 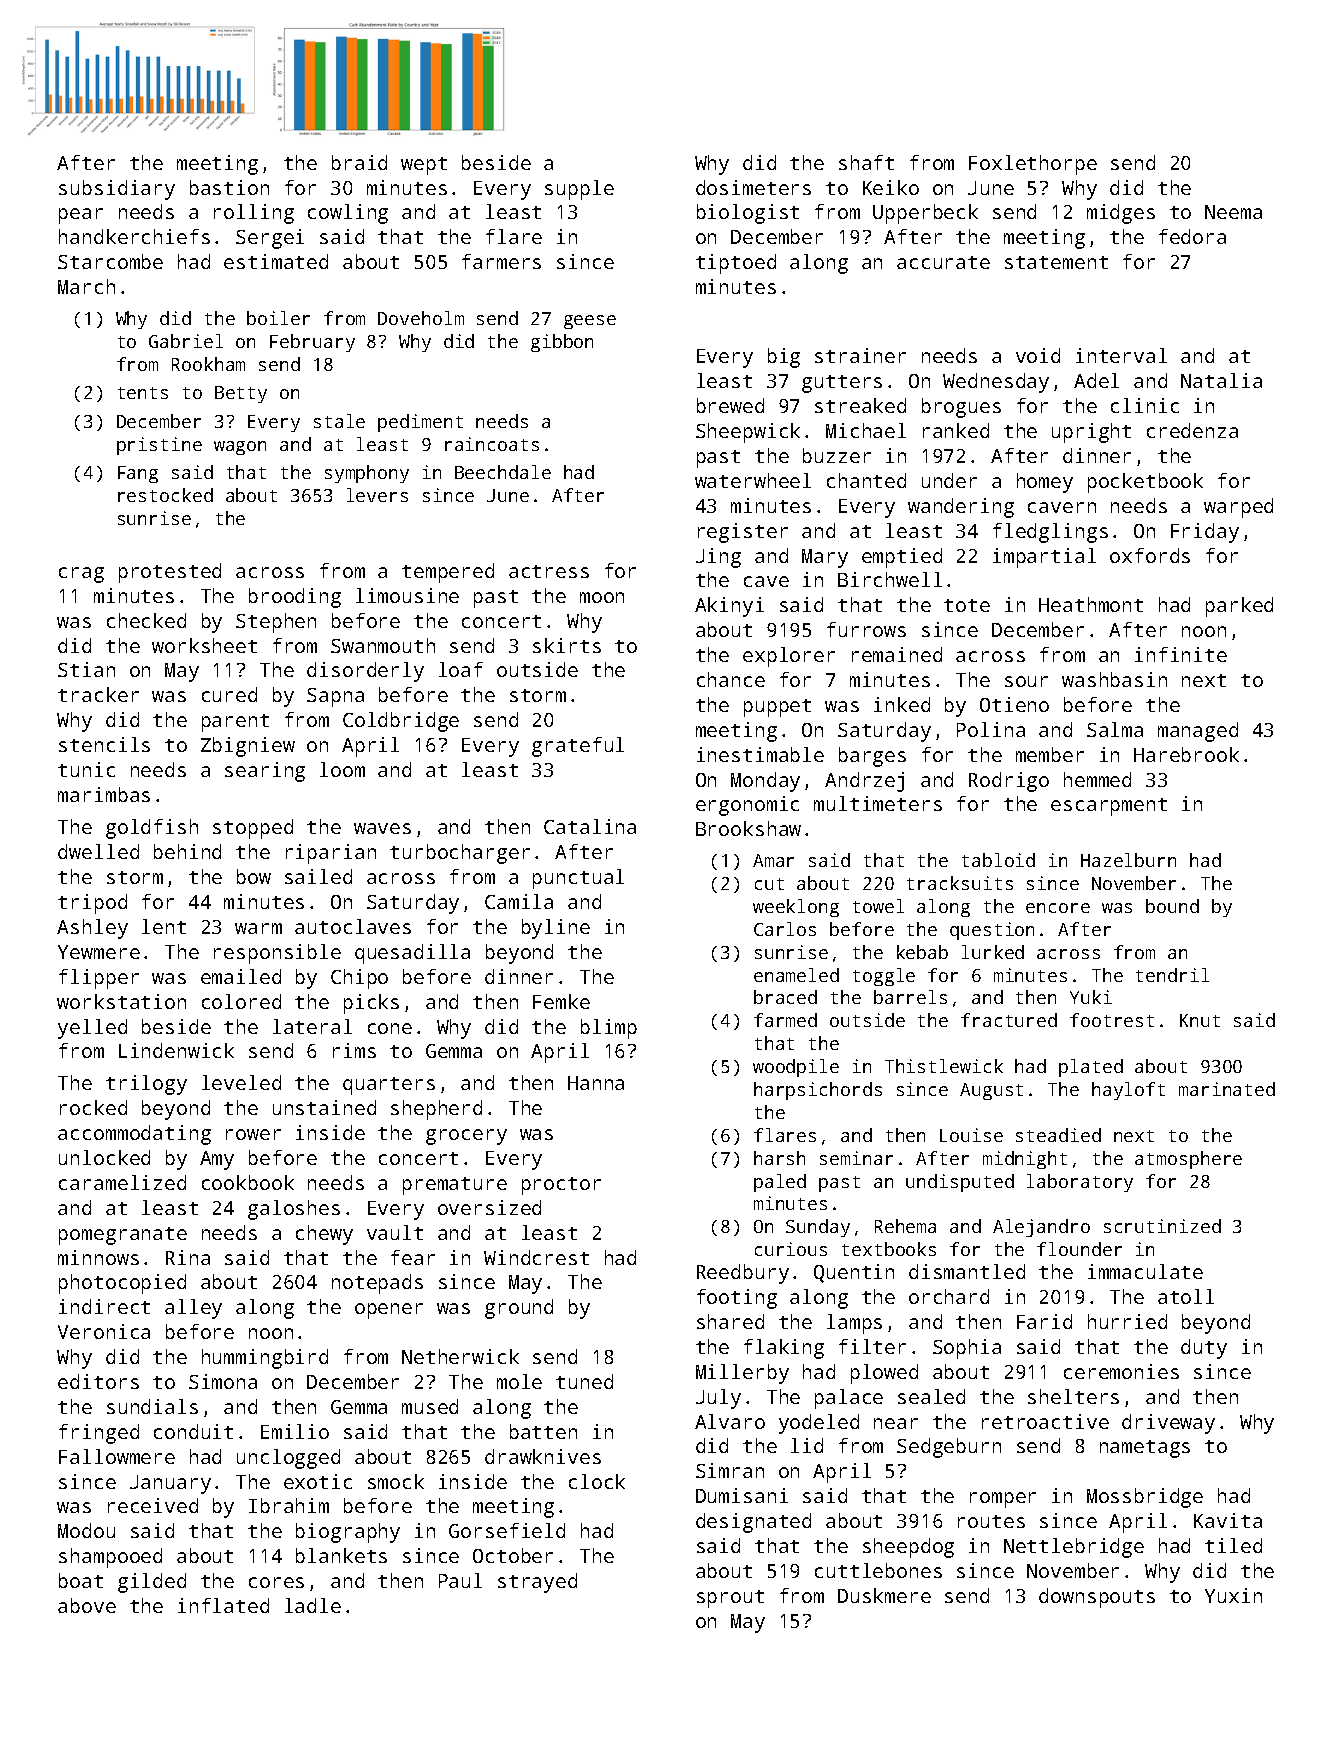 What do you see at coordinates (748, 433) in the image?
I see `Sheepwick` at bounding box center [748, 433].
